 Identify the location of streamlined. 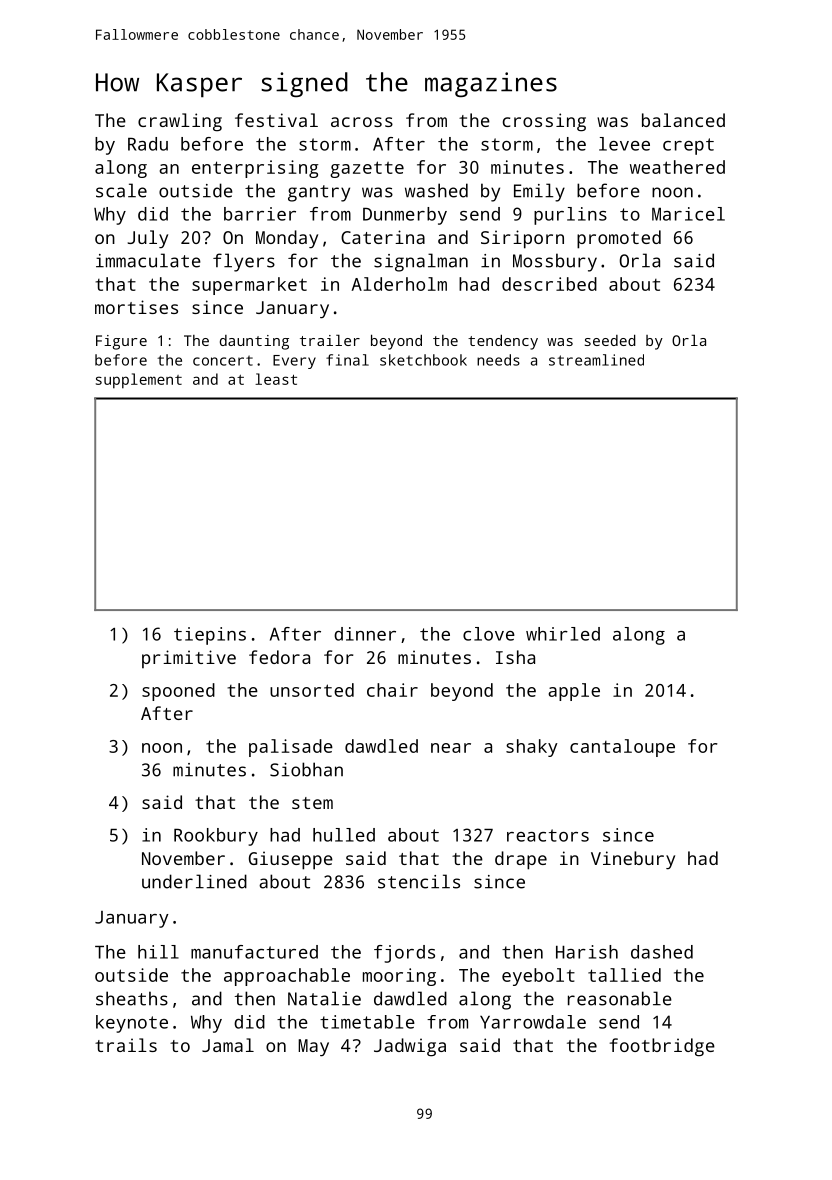
(596, 360).
